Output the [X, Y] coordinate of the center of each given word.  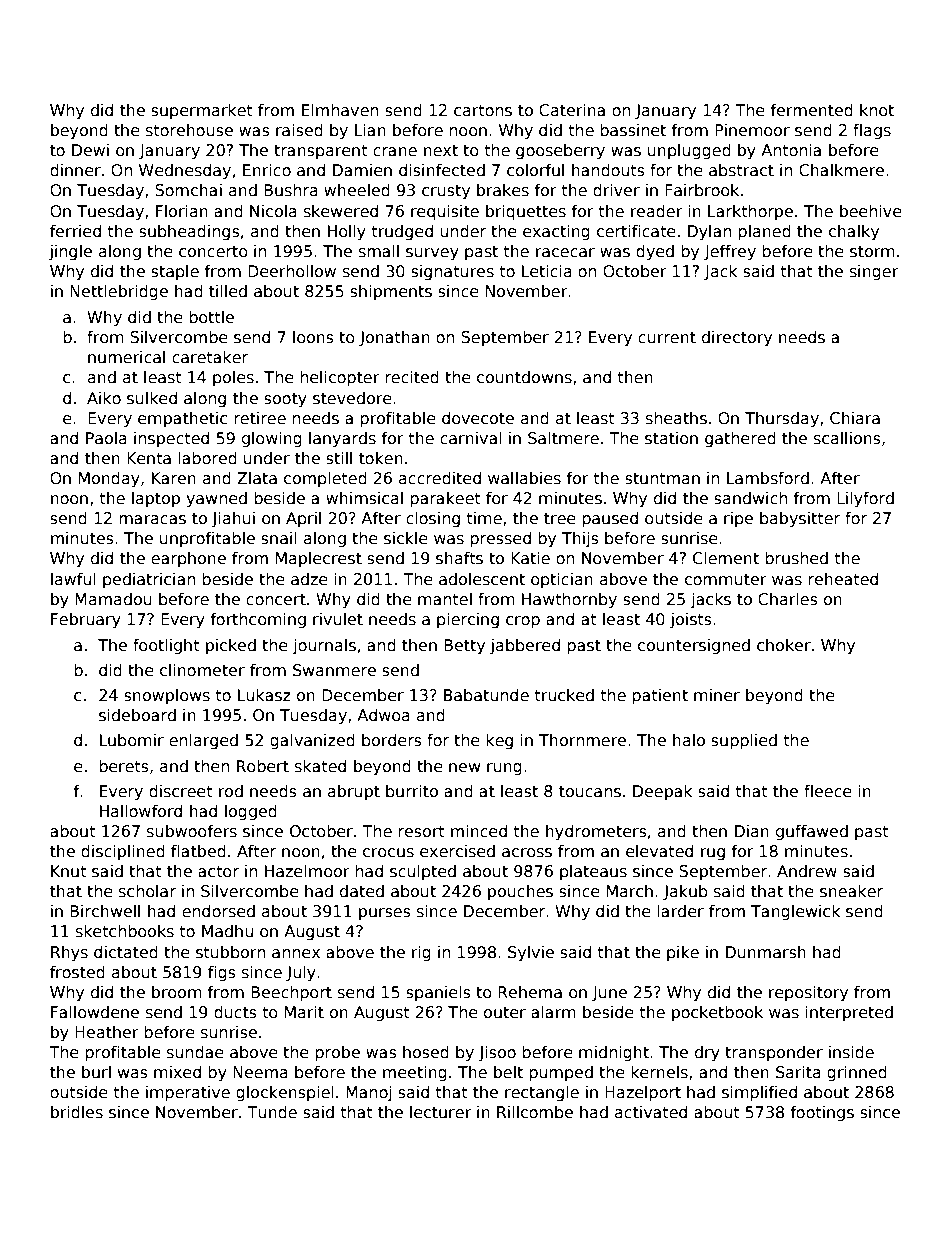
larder [680, 911]
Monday [109, 479]
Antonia [791, 150]
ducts [235, 1012]
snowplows [167, 696]
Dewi [90, 150]
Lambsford [768, 478]
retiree [260, 418]
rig [421, 953]
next [441, 150]
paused [610, 519]
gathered [740, 439]
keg [499, 741]
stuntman [662, 479]
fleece [828, 791]
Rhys [69, 953]
